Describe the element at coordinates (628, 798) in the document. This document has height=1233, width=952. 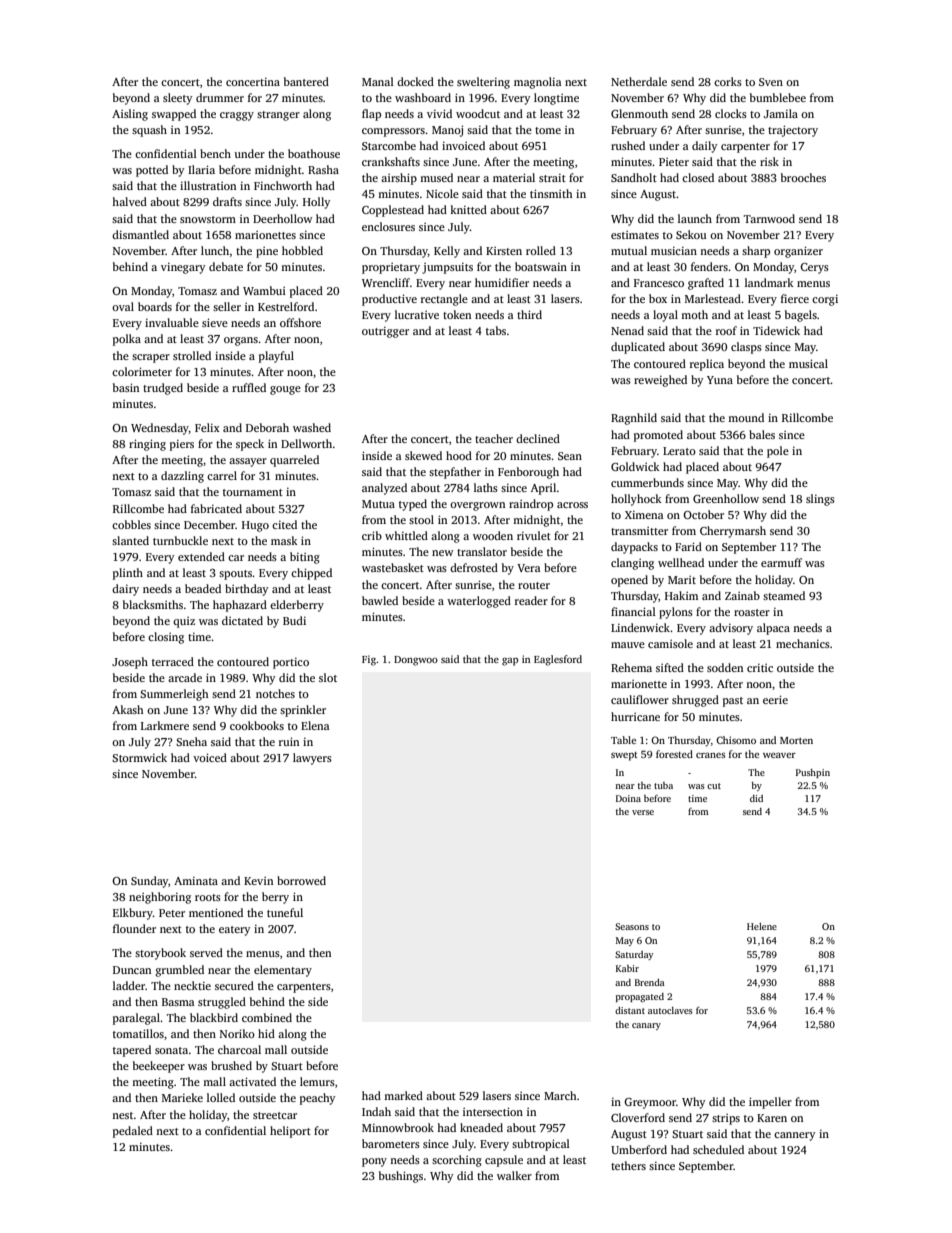
I see `Doina` at that location.
